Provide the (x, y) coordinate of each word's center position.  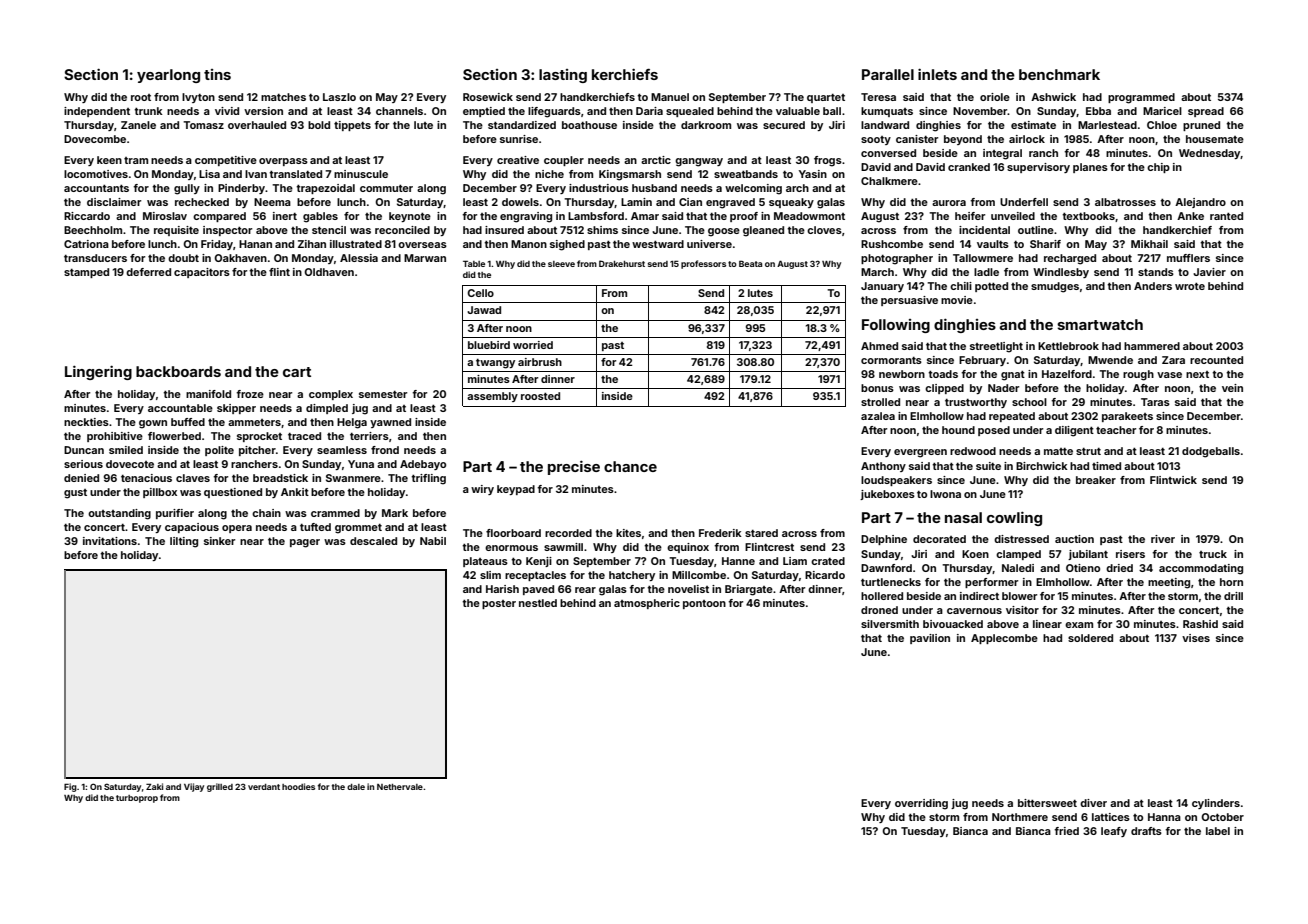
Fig (70, 787)
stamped (86, 273)
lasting (563, 76)
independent (97, 112)
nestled (538, 603)
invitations (110, 541)
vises (1196, 638)
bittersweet (1047, 803)
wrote (1190, 286)
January (882, 287)
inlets (937, 74)
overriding (921, 804)
